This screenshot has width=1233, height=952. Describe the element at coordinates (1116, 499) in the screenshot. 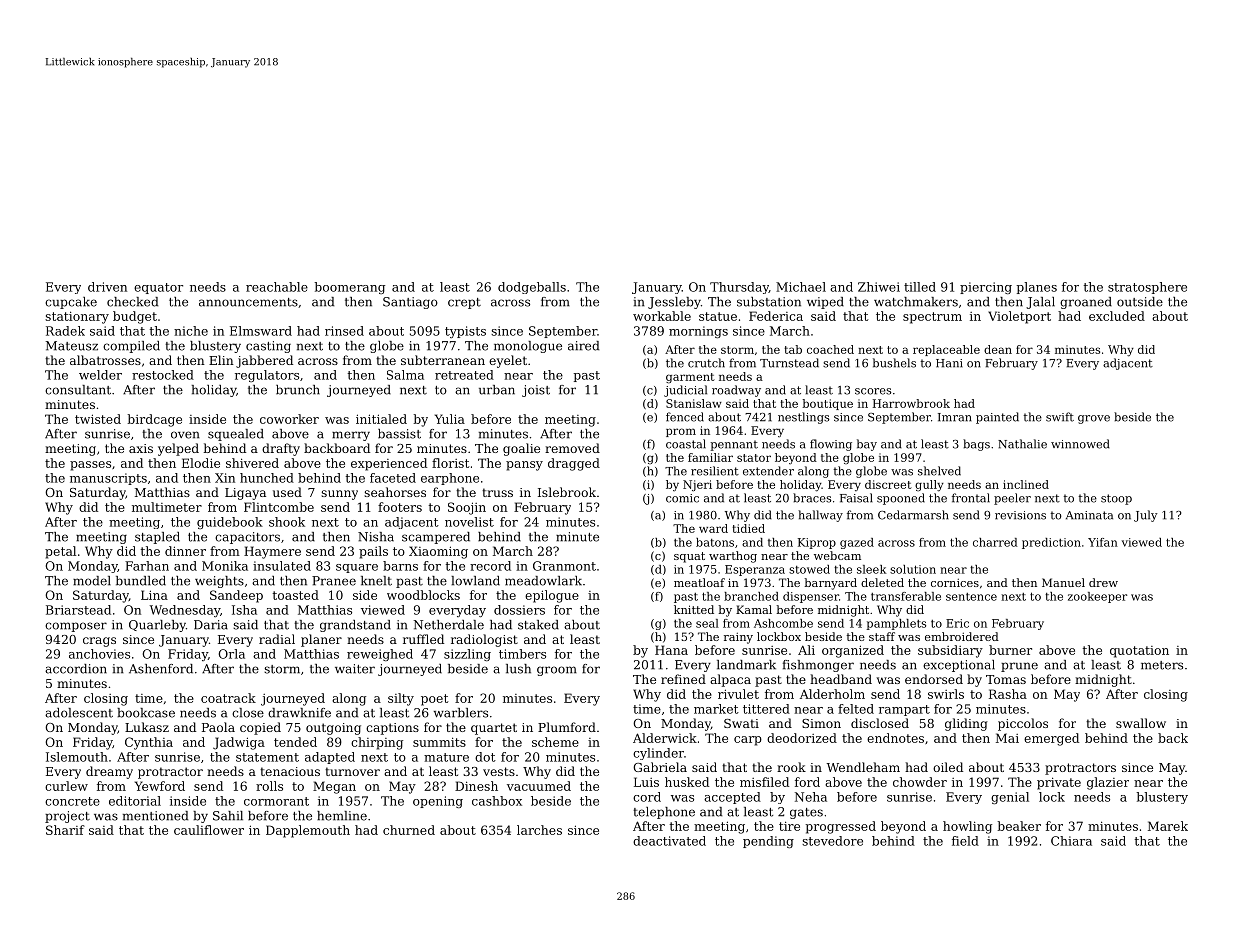

I see `stoop` at that location.
